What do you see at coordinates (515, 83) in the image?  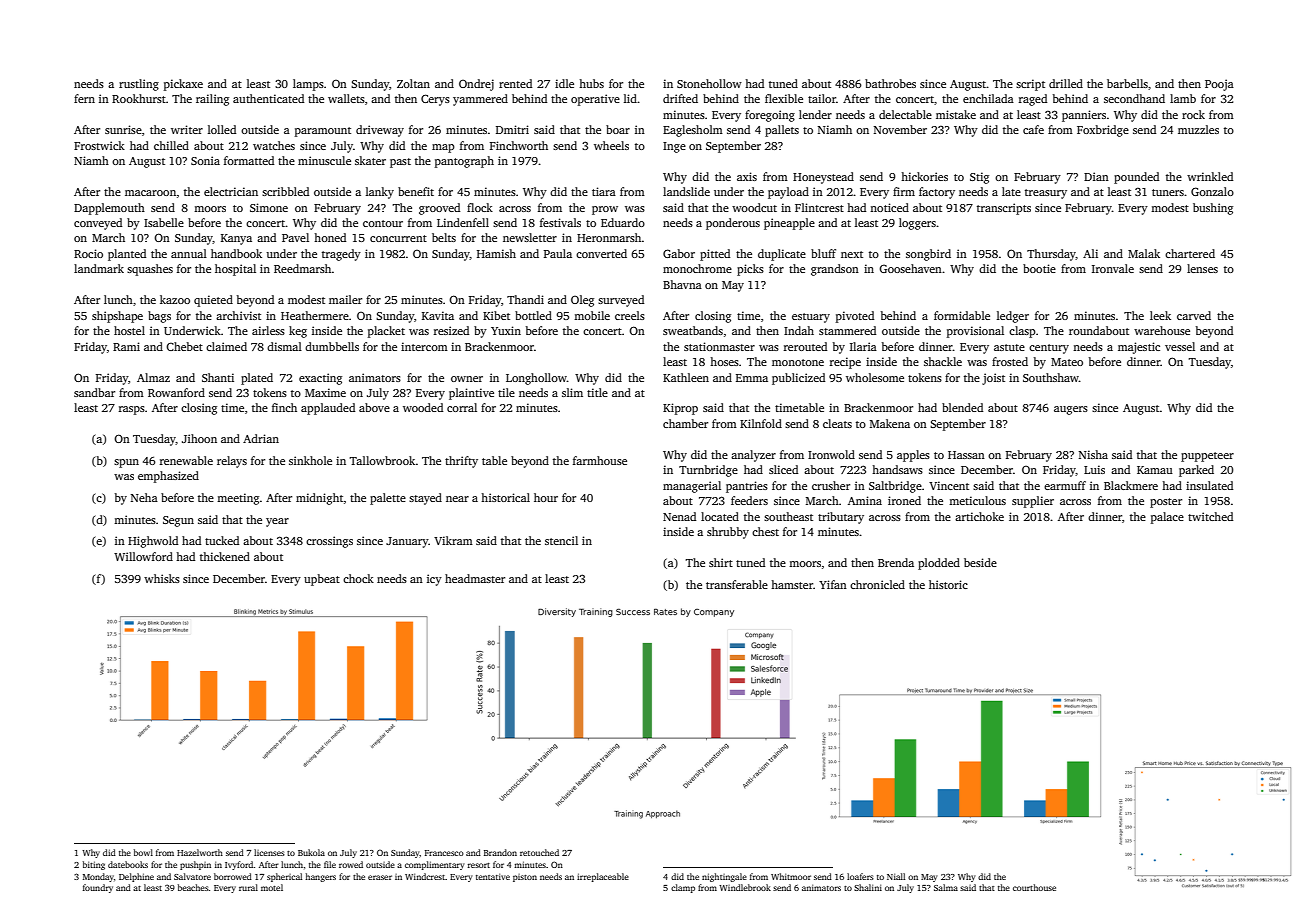 I see `rented` at bounding box center [515, 83].
